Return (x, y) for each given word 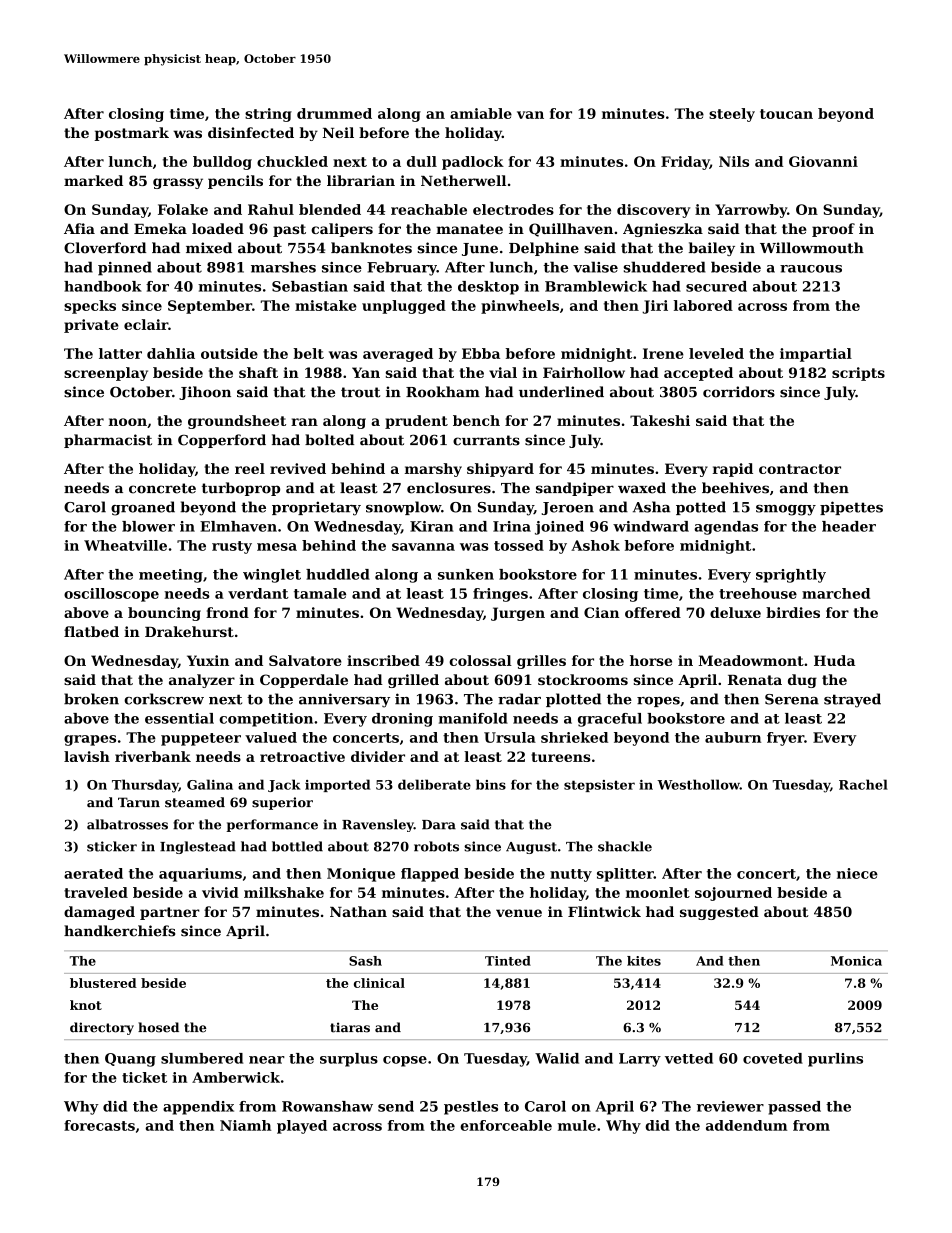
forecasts (99, 1125)
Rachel (863, 784)
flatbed (91, 631)
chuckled (292, 161)
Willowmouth (812, 248)
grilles (541, 662)
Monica (856, 961)
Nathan (358, 911)
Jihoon (205, 393)
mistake (326, 305)
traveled (96, 892)
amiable (481, 113)
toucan (786, 114)
